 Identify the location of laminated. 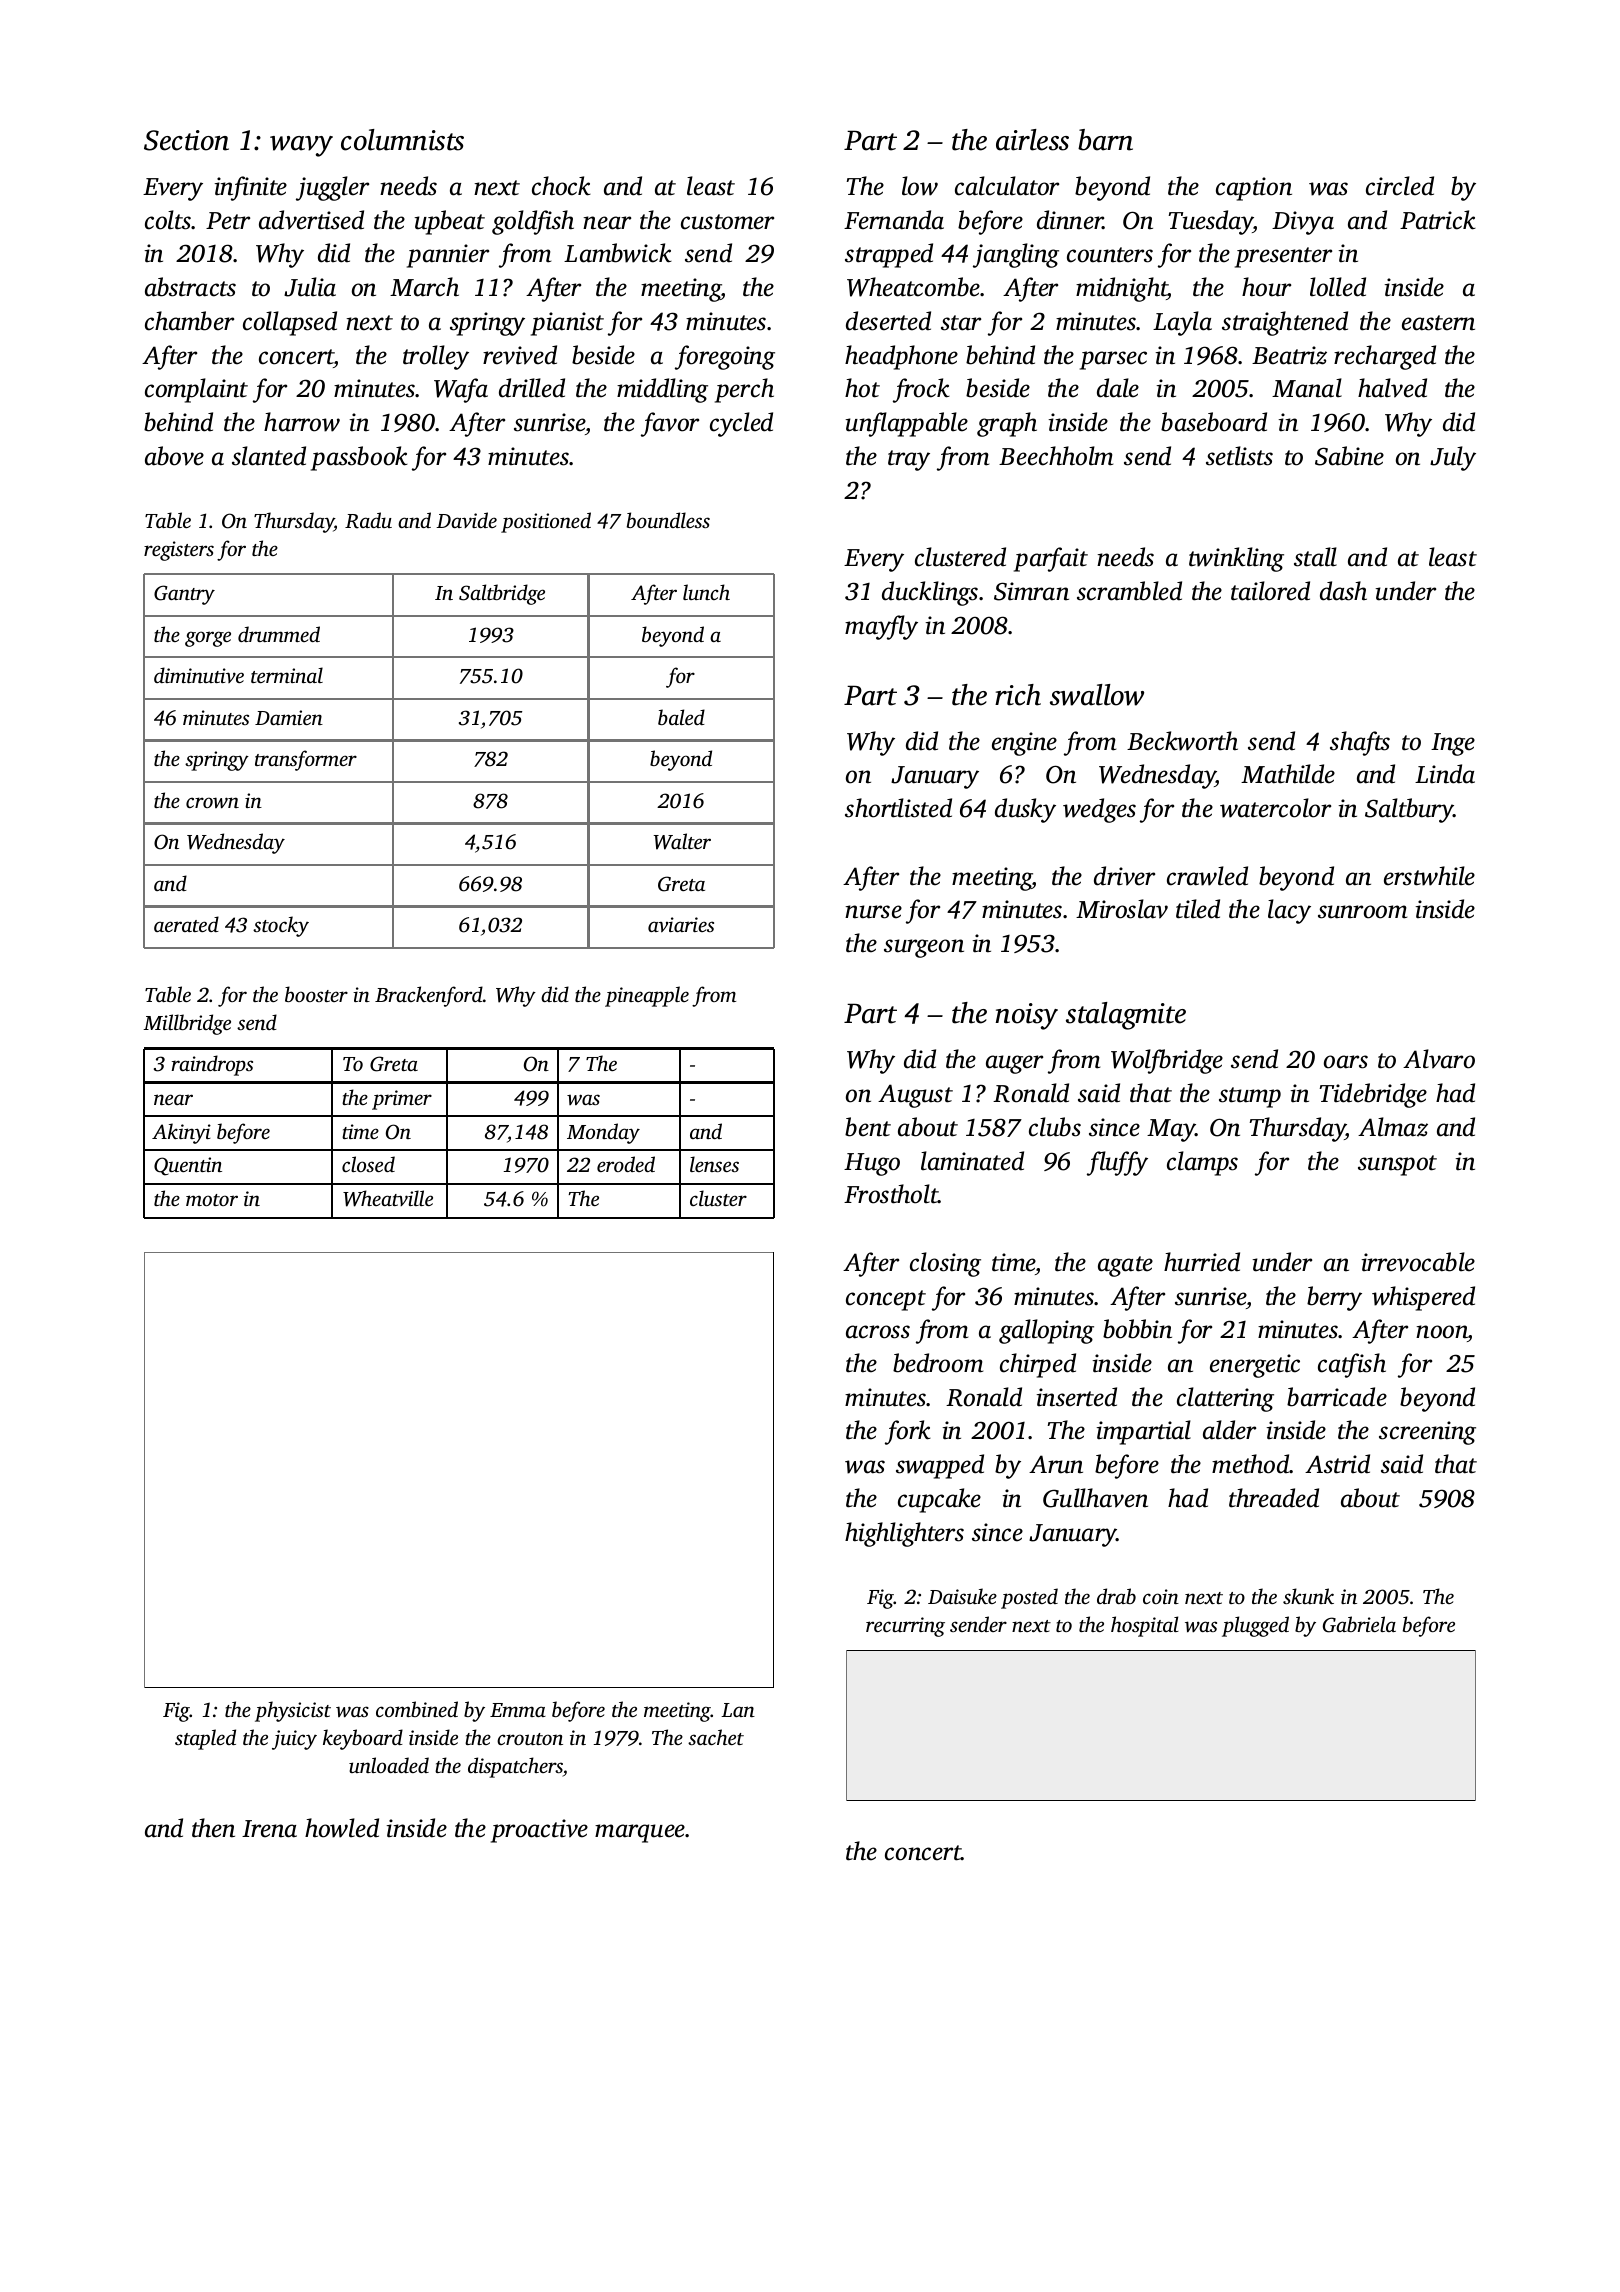
(972, 1161).
